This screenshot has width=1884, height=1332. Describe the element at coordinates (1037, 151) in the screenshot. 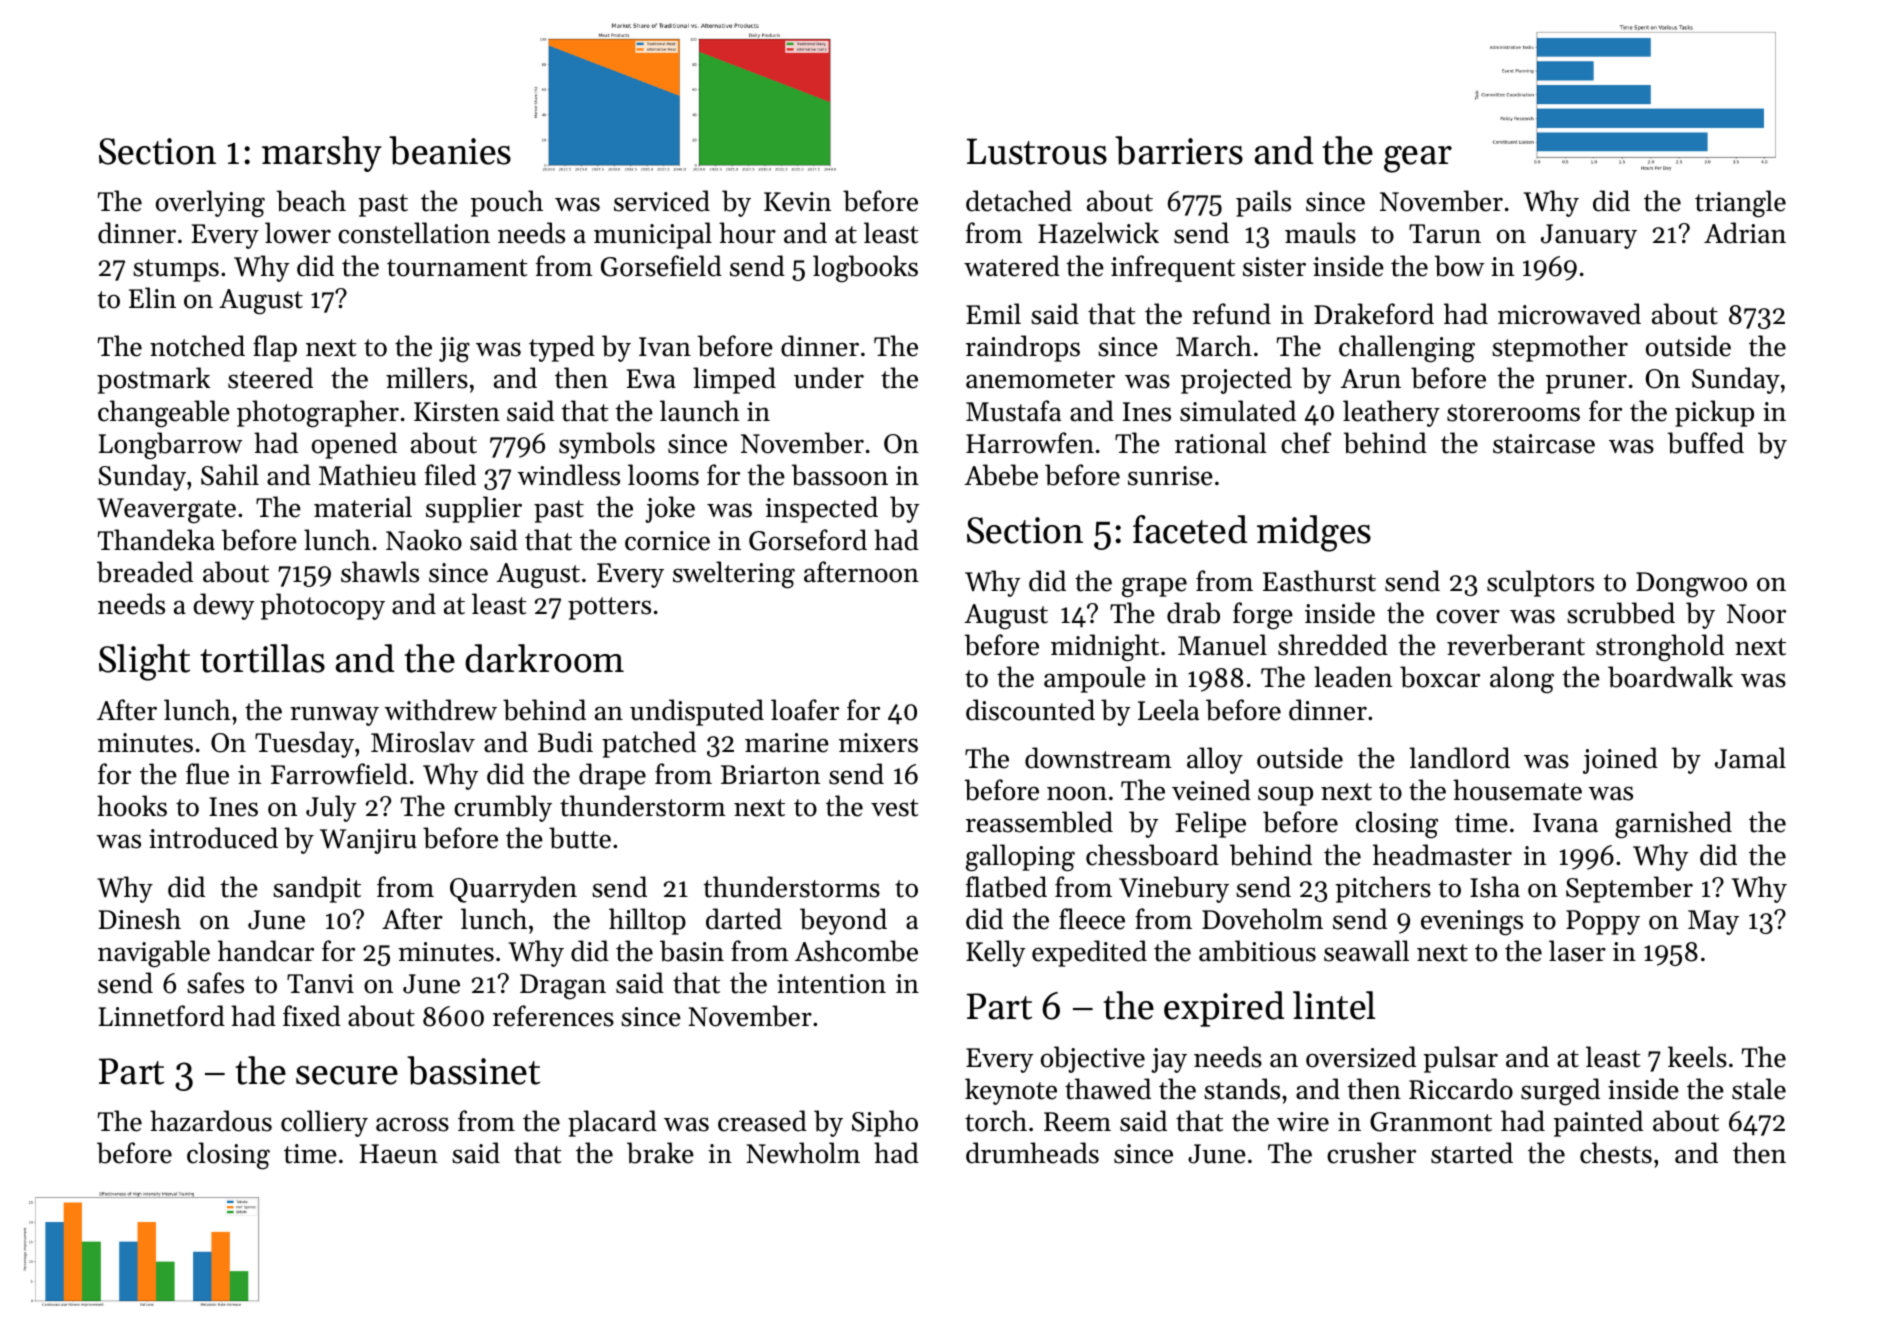

I see `Lustrous` at that location.
